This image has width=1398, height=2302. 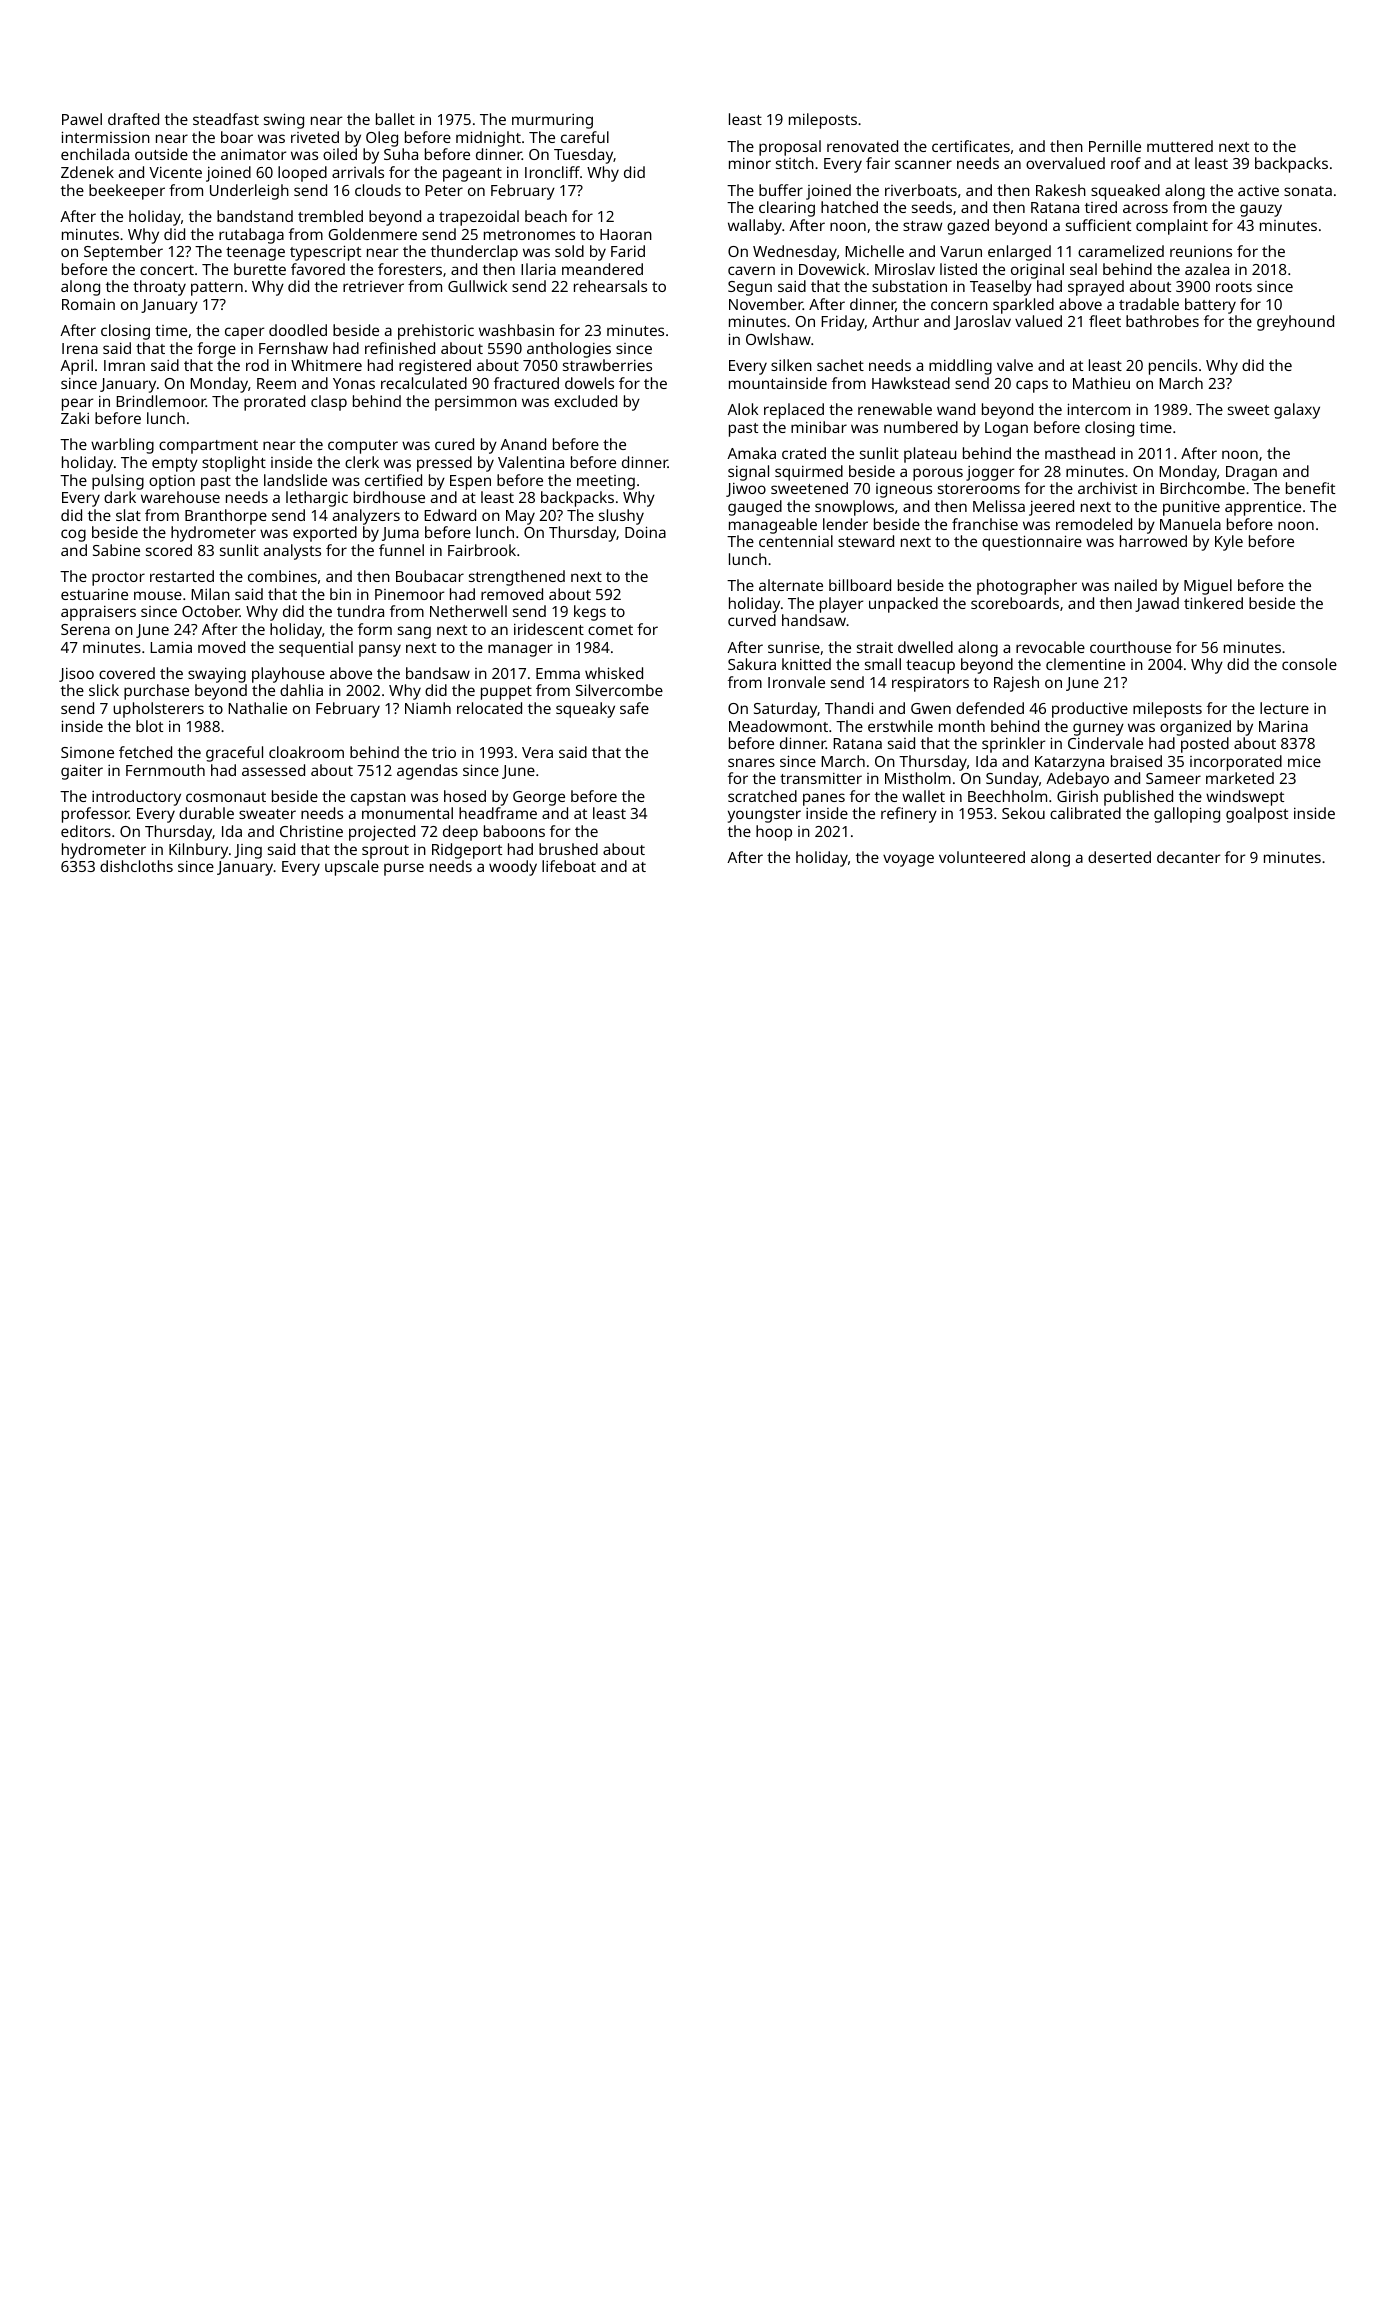 What do you see at coordinates (1189, 857) in the image?
I see `decanter` at bounding box center [1189, 857].
